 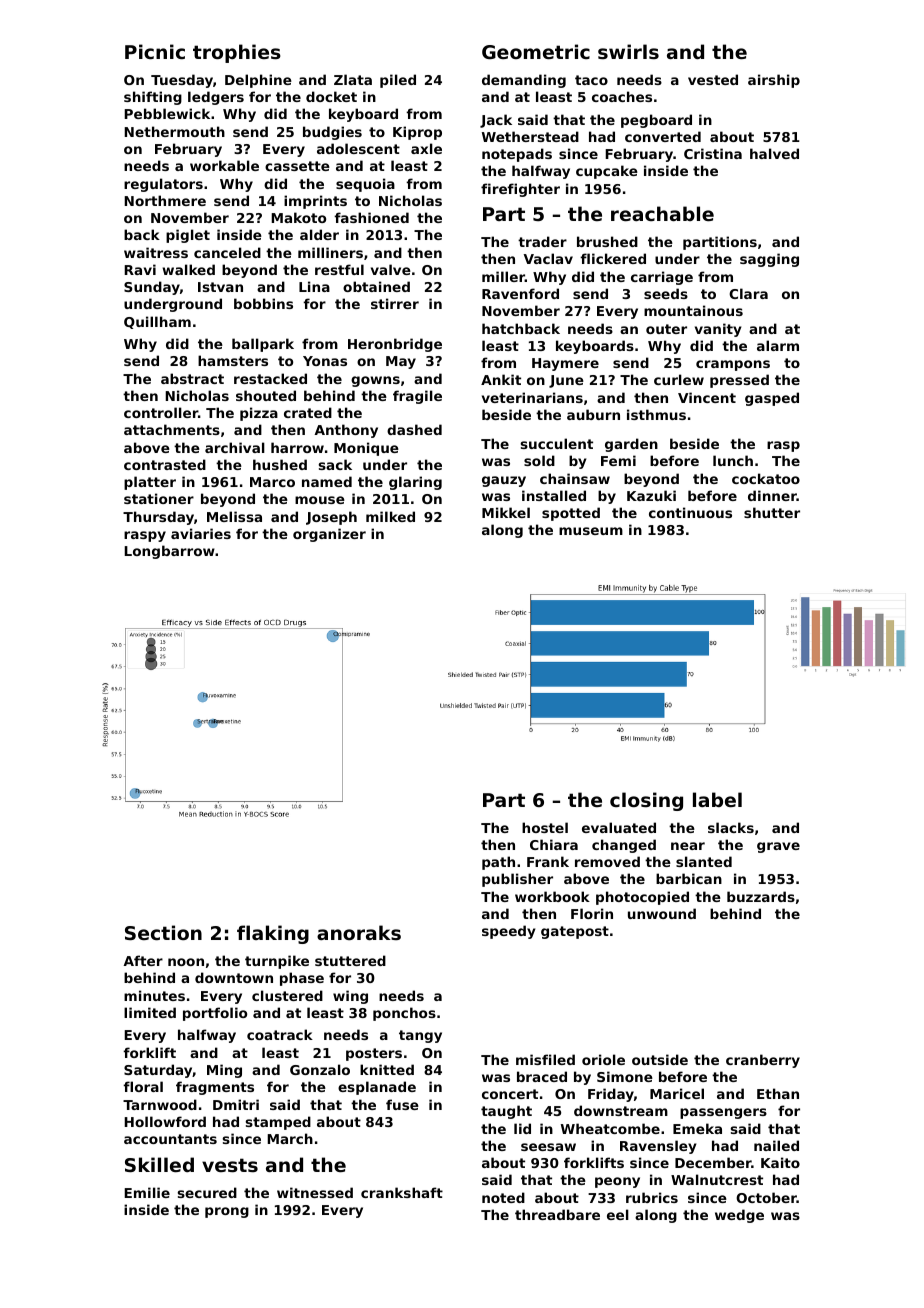 I want to click on continuous, so click(x=690, y=512).
